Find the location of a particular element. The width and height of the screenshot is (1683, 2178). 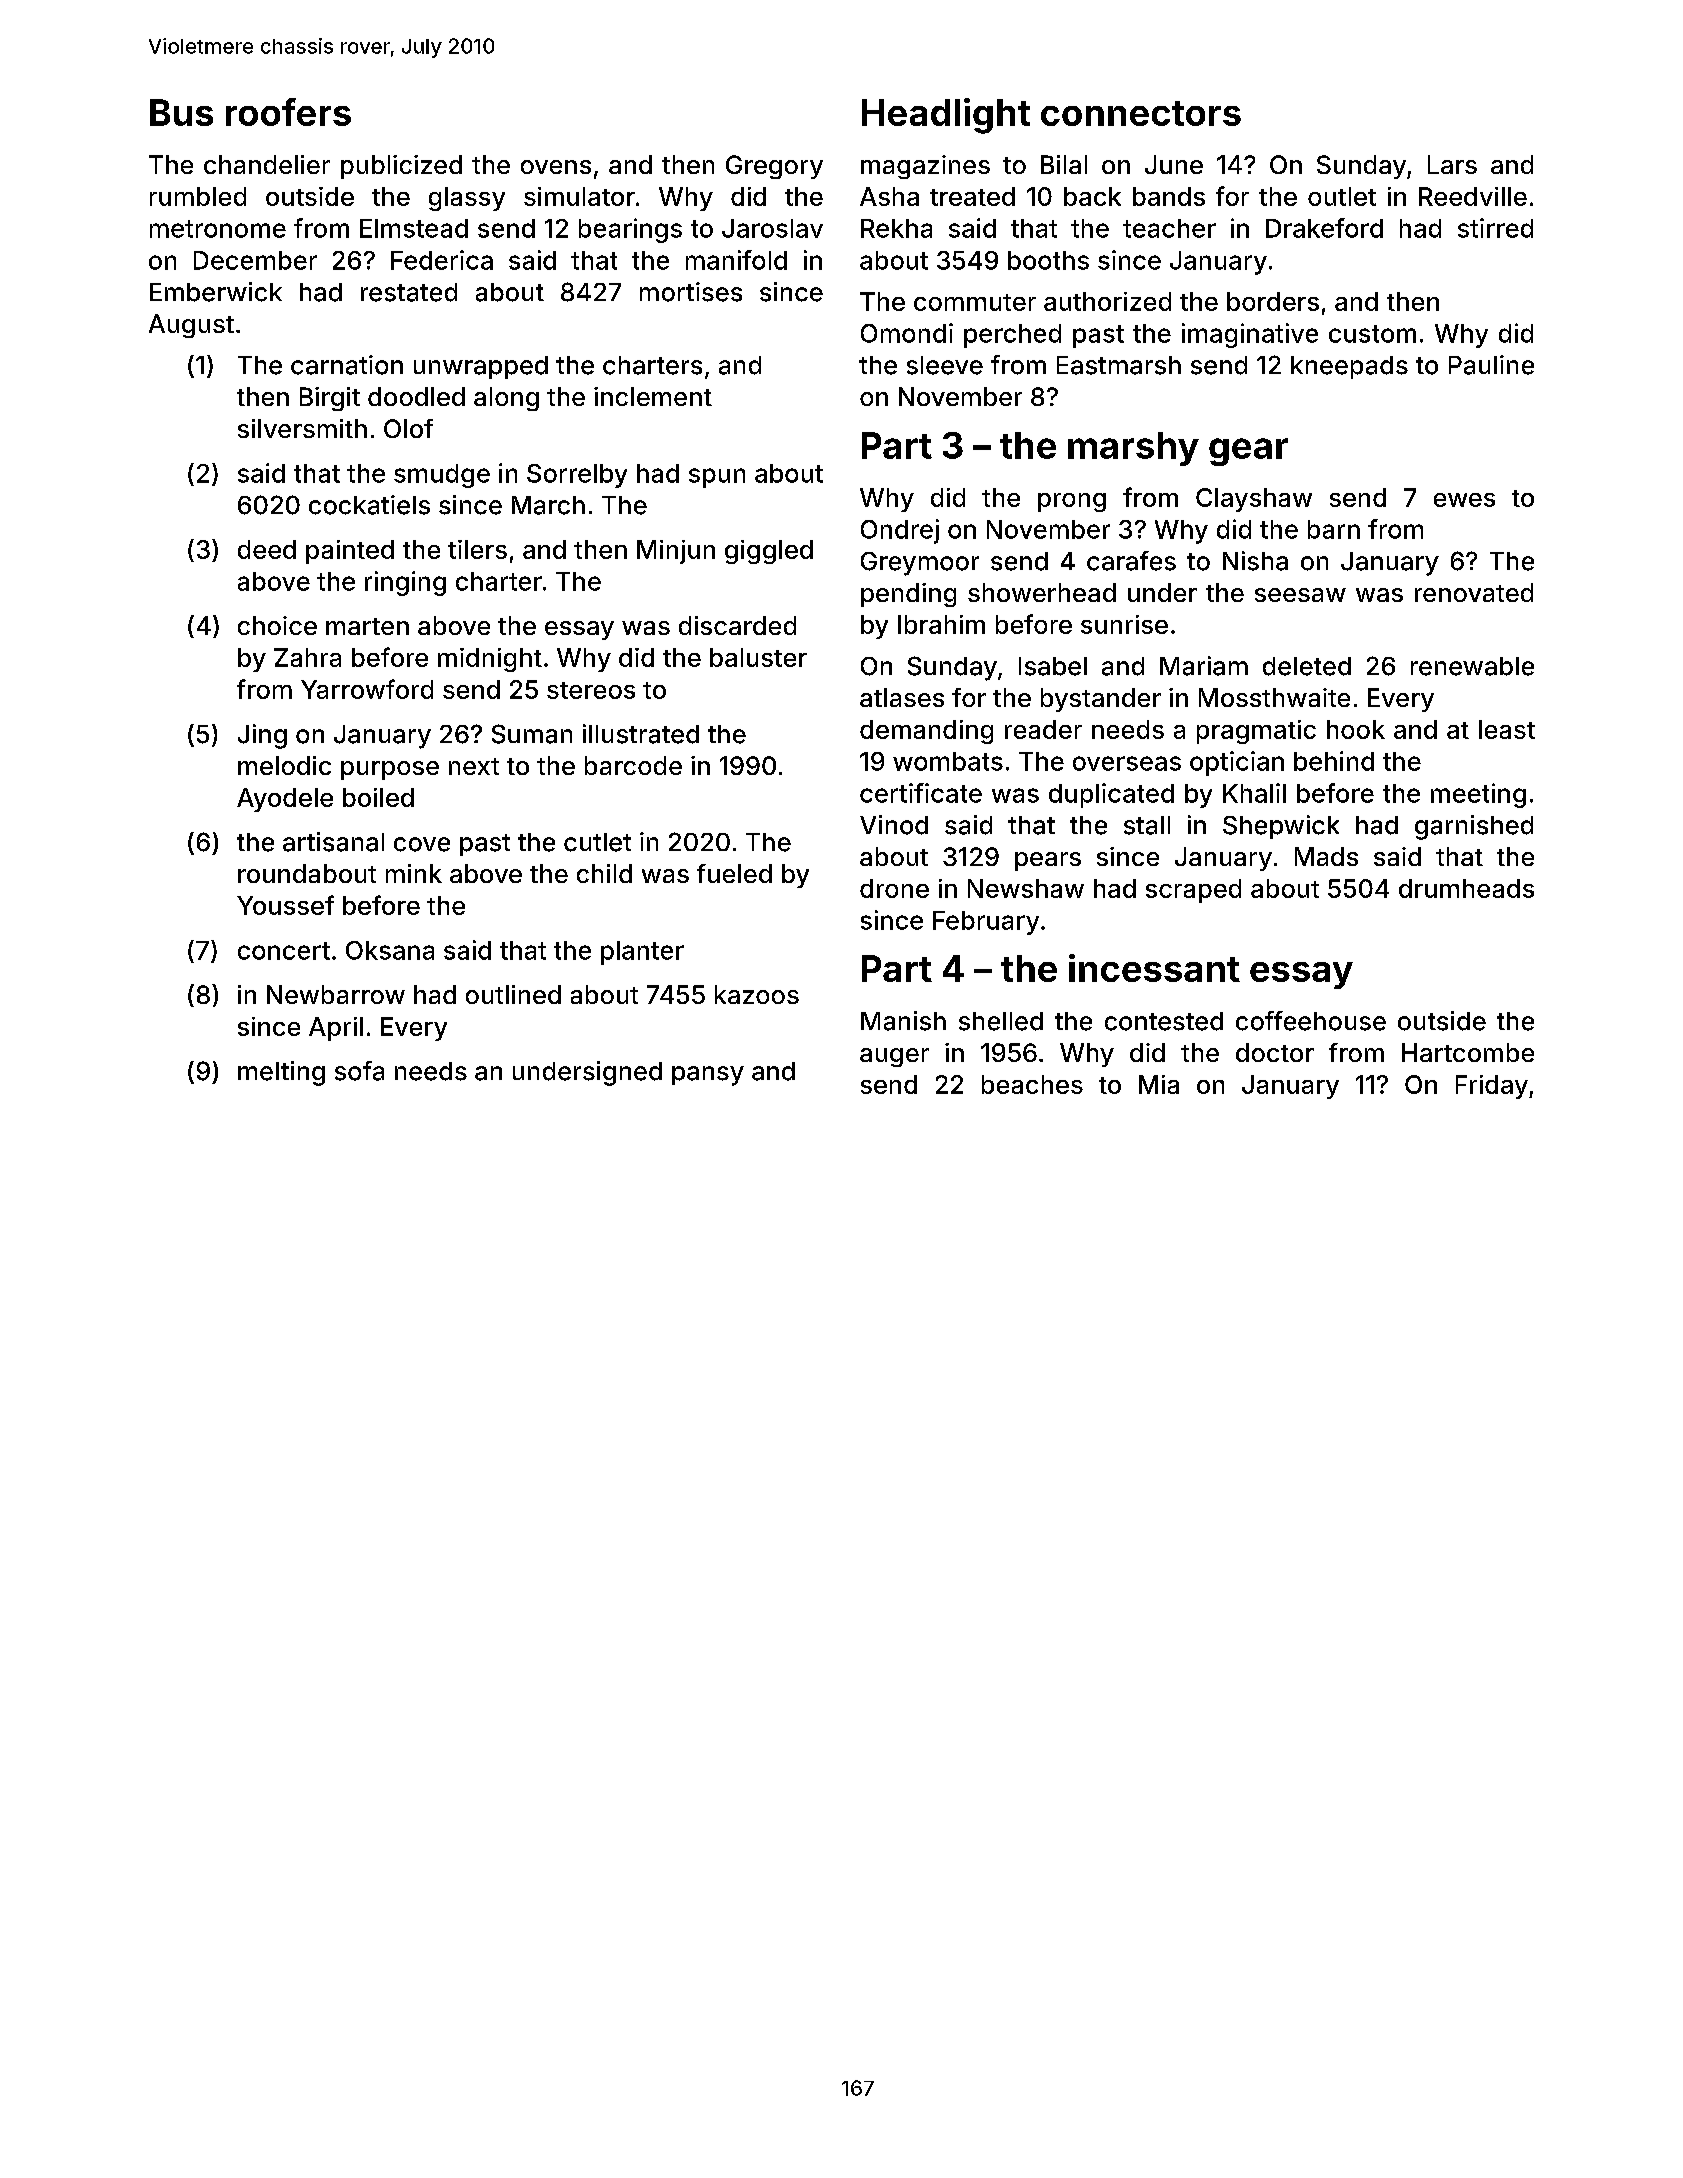

rumbled is located at coordinates (198, 196).
